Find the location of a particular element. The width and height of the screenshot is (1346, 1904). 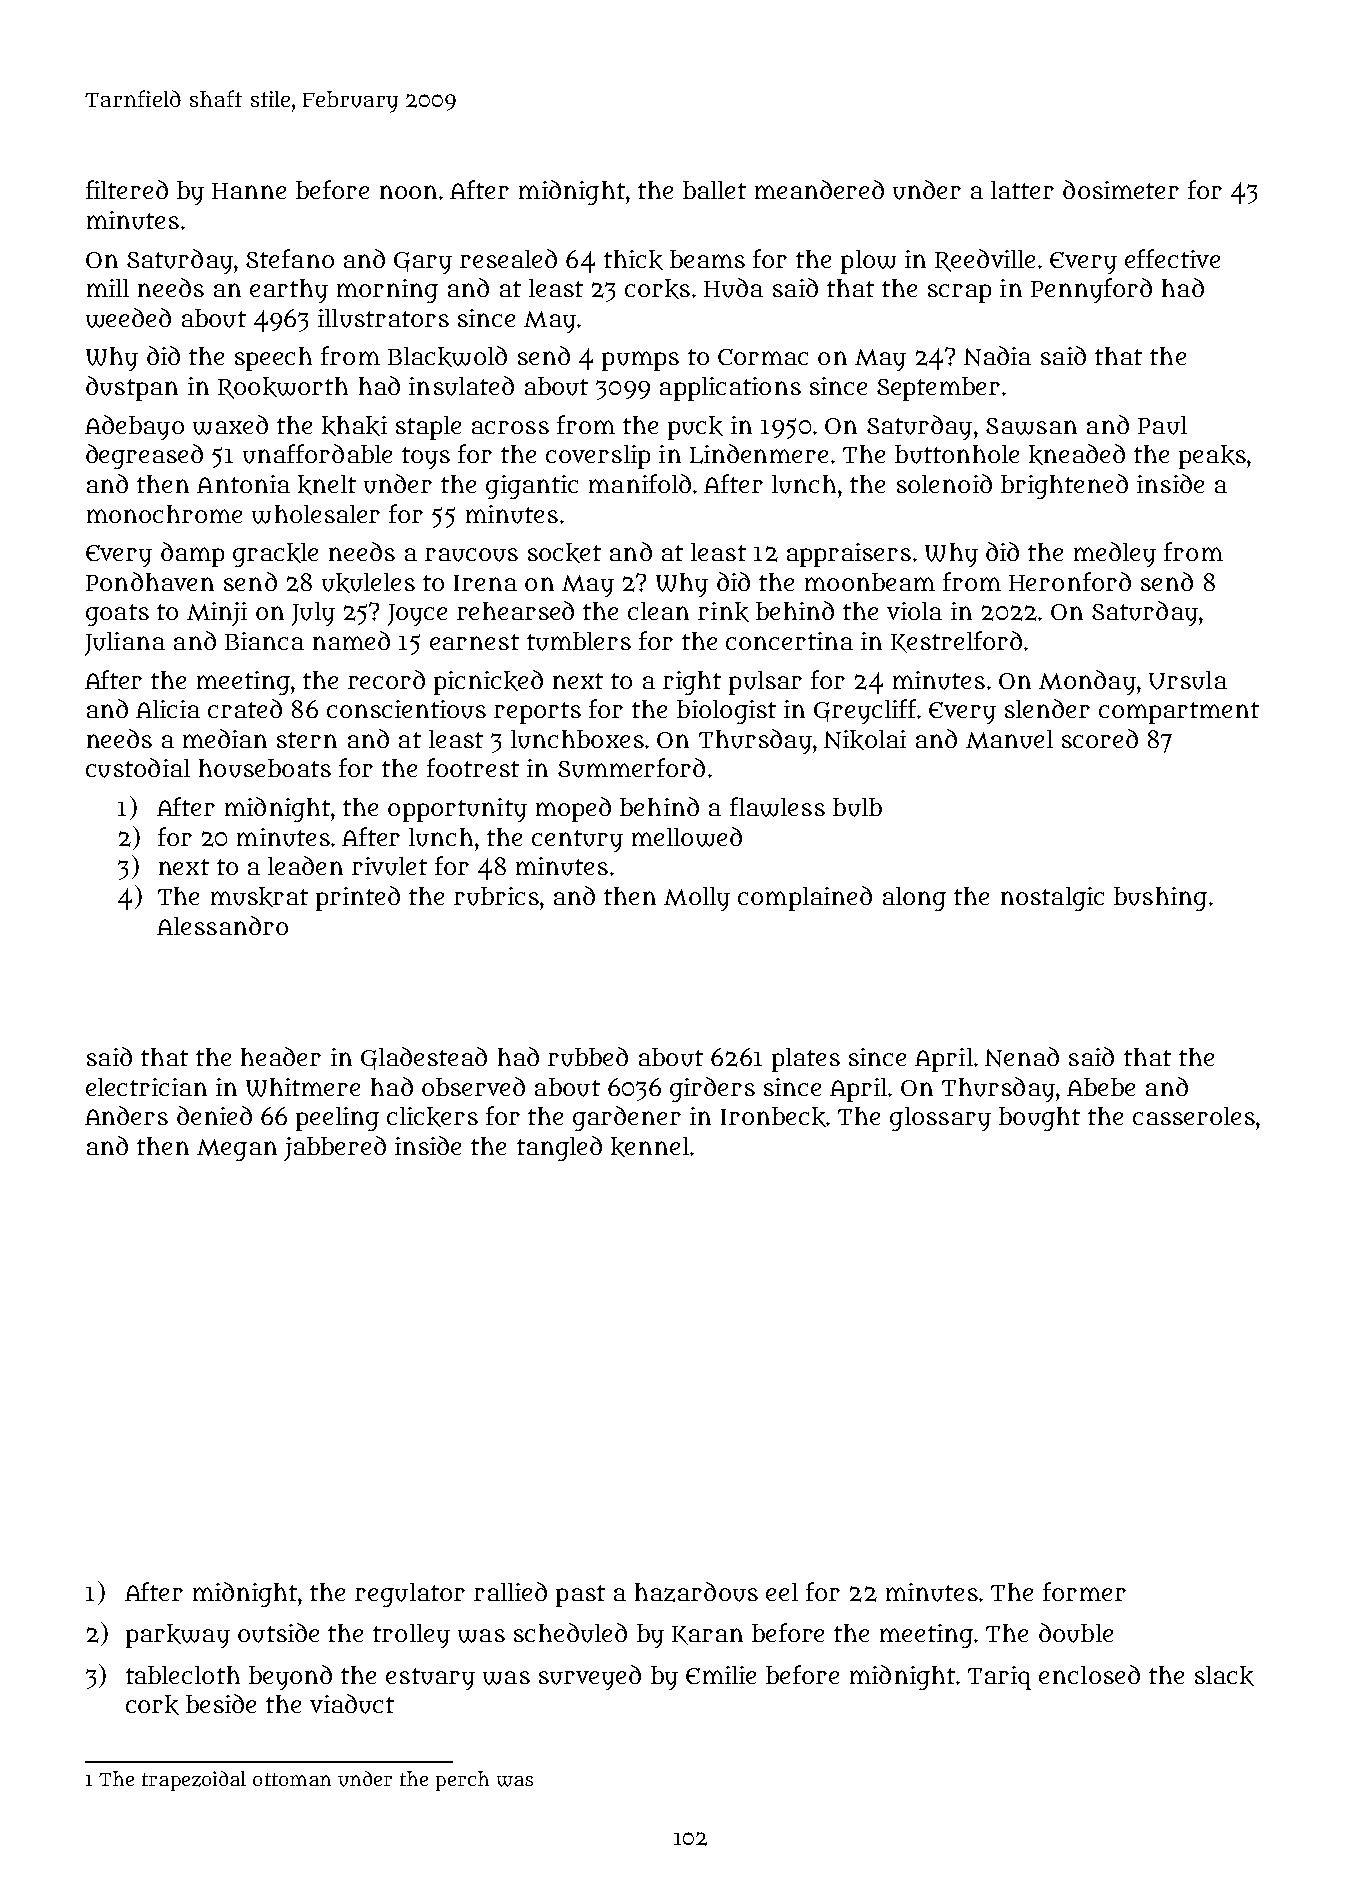

Stefano is located at coordinates (290, 258).
